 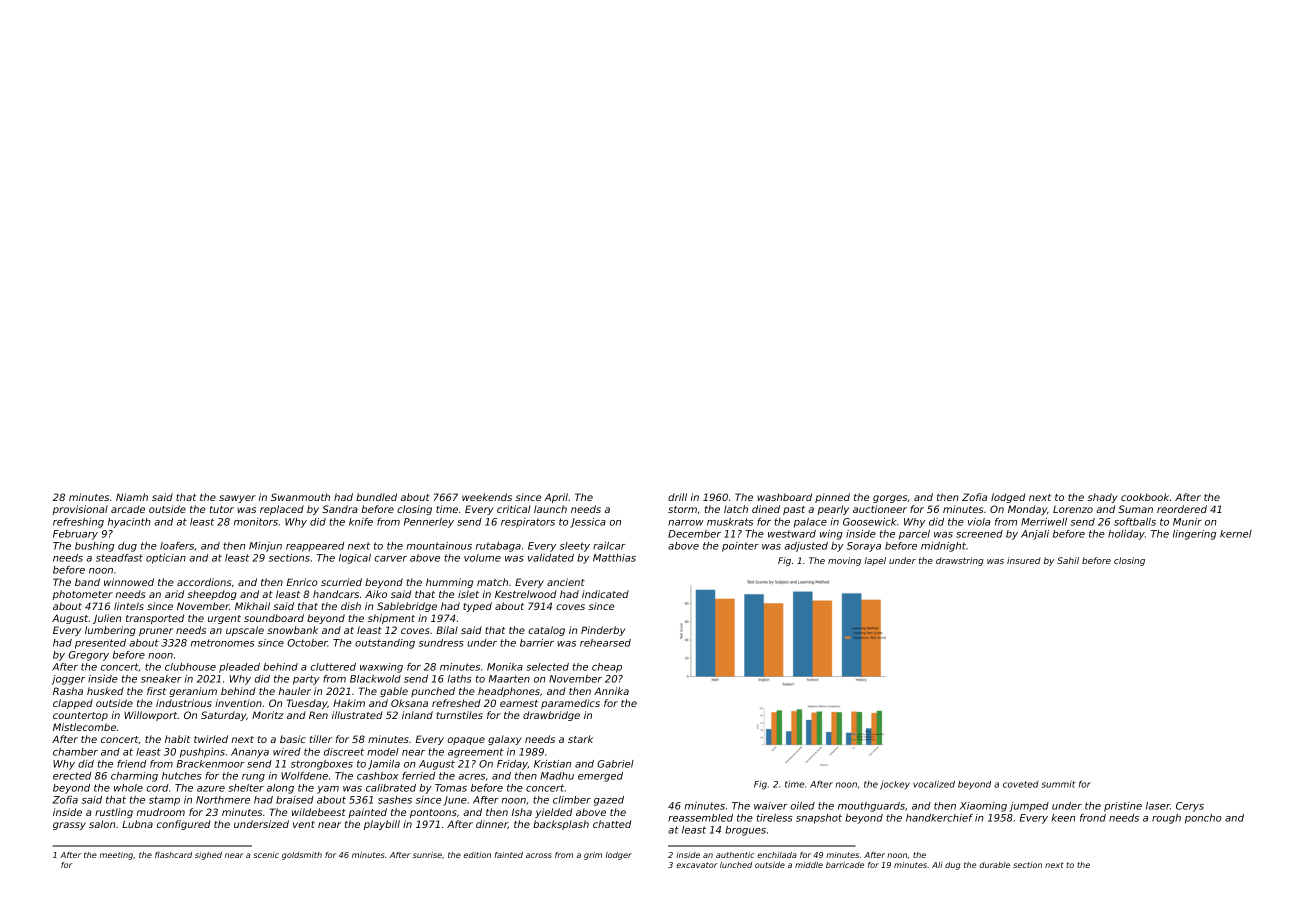 What do you see at coordinates (208, 856) in the screenshot?
I see `sighed` at bounding box center [208, 856].
